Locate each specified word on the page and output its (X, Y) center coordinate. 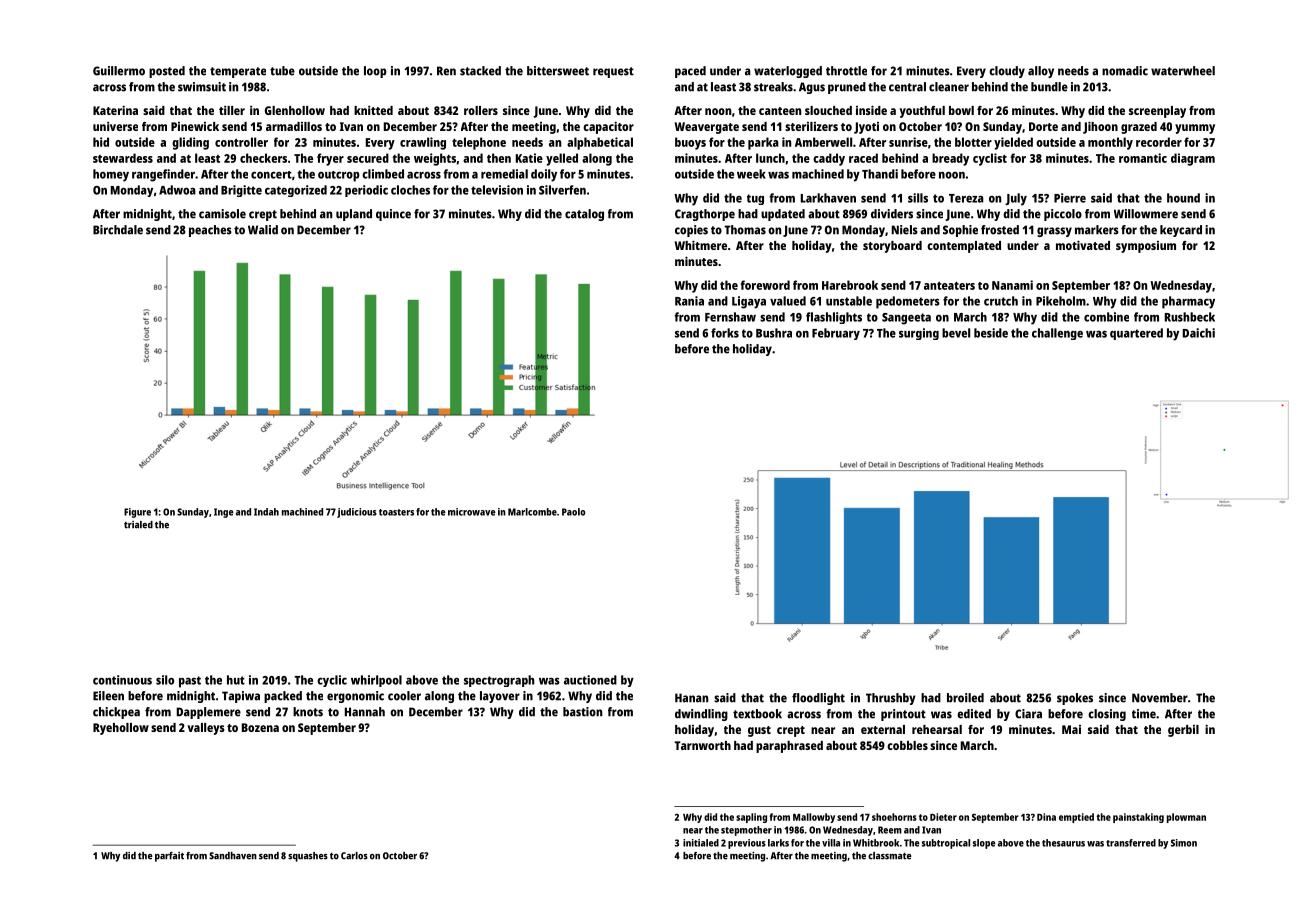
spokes (1075, 699)
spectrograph (499, 681)
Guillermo (119, 71)
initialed (701, 843)
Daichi (1199, 333)
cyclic (332, 681)
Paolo (573, 512)
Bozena (260, 727)
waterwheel (1183, 71)
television (497, 190)
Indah (266, 512)
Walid (263, 230)
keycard (1181, 231)
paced (690, 72)
